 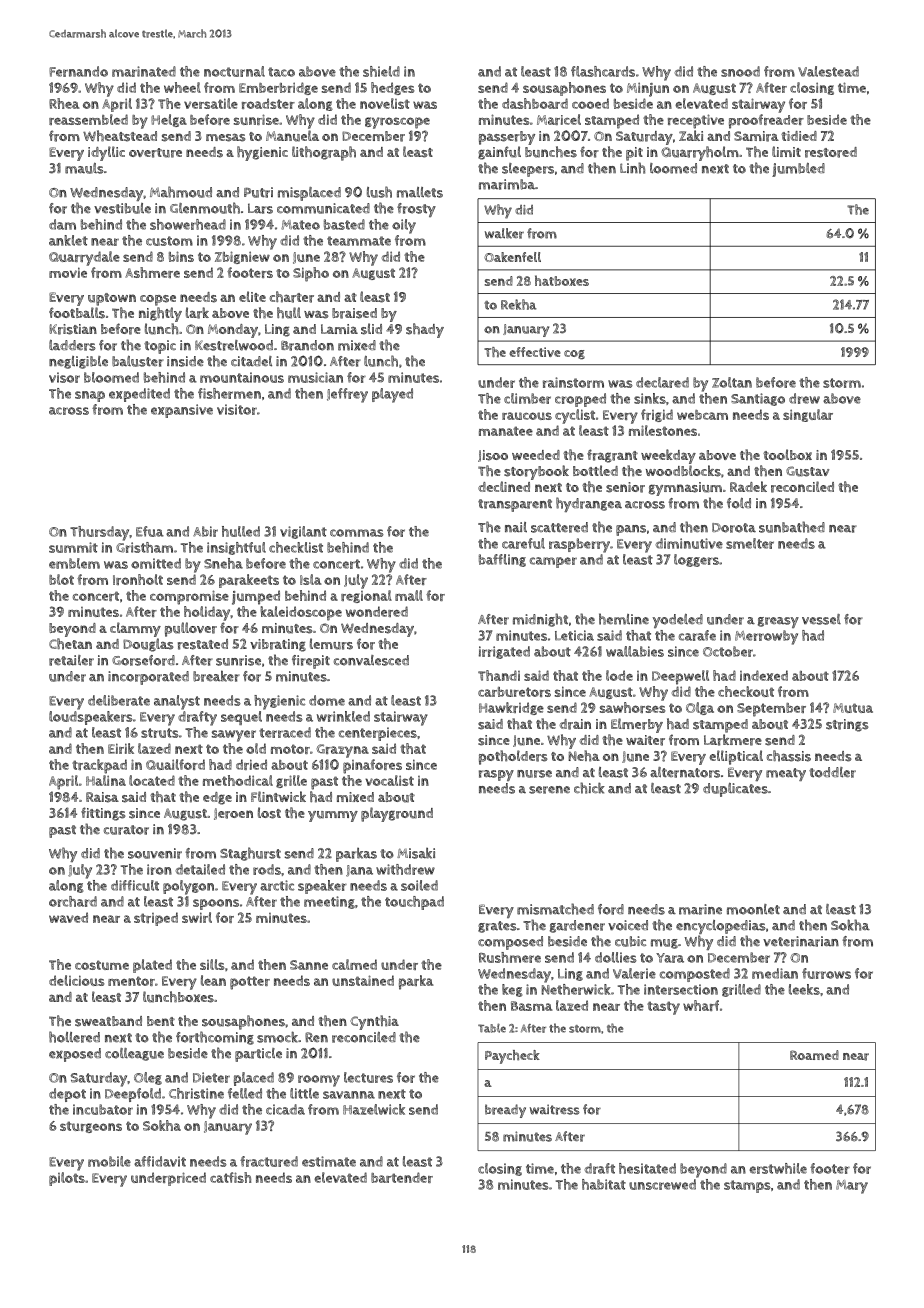 What do you see at coordinates (285, 732) in the screenshot?
I see `terraced` at bounding box center [285, 732].
